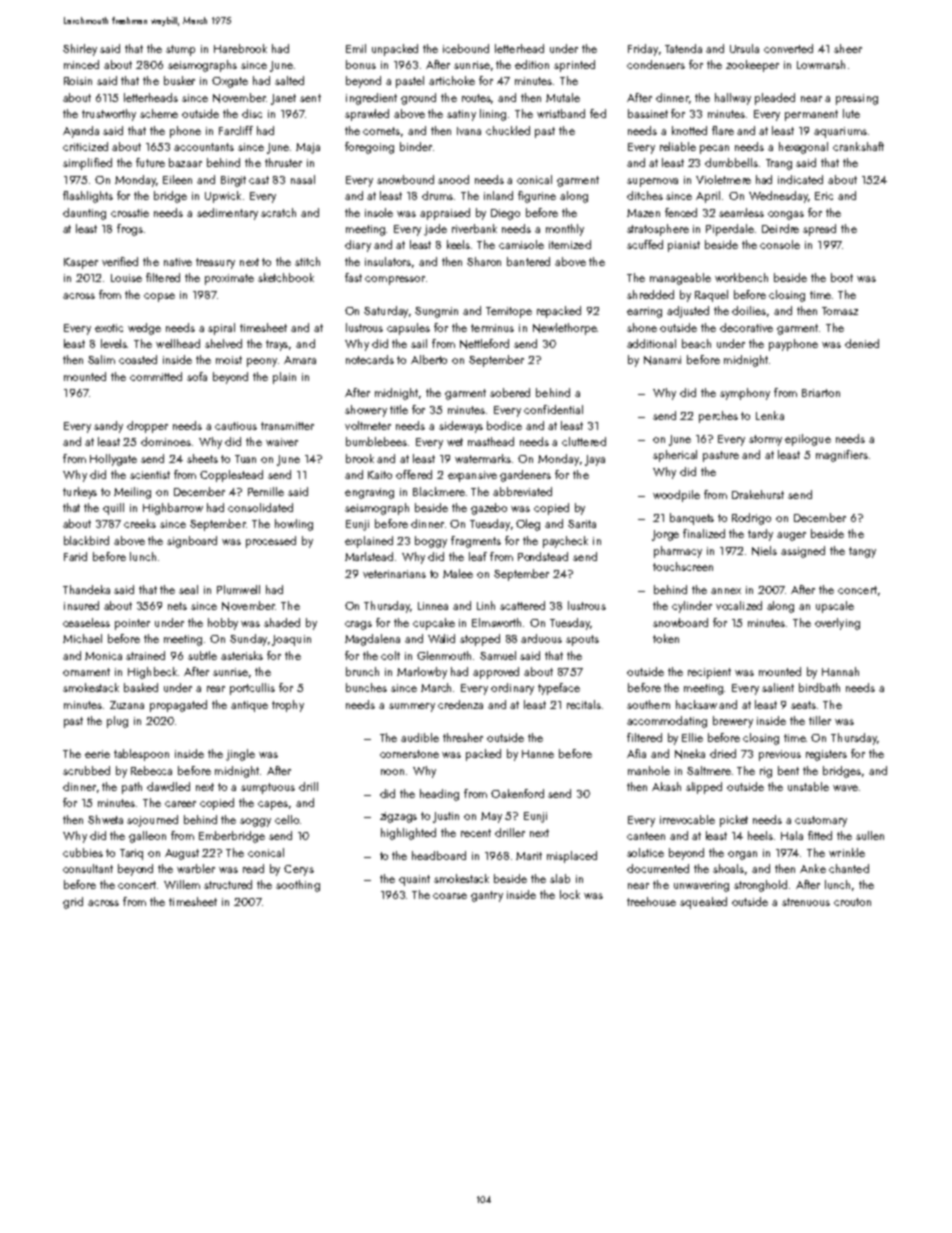 The height and width of the image is (1233, 952). I want to click on epilogue, so click(808, 440).
